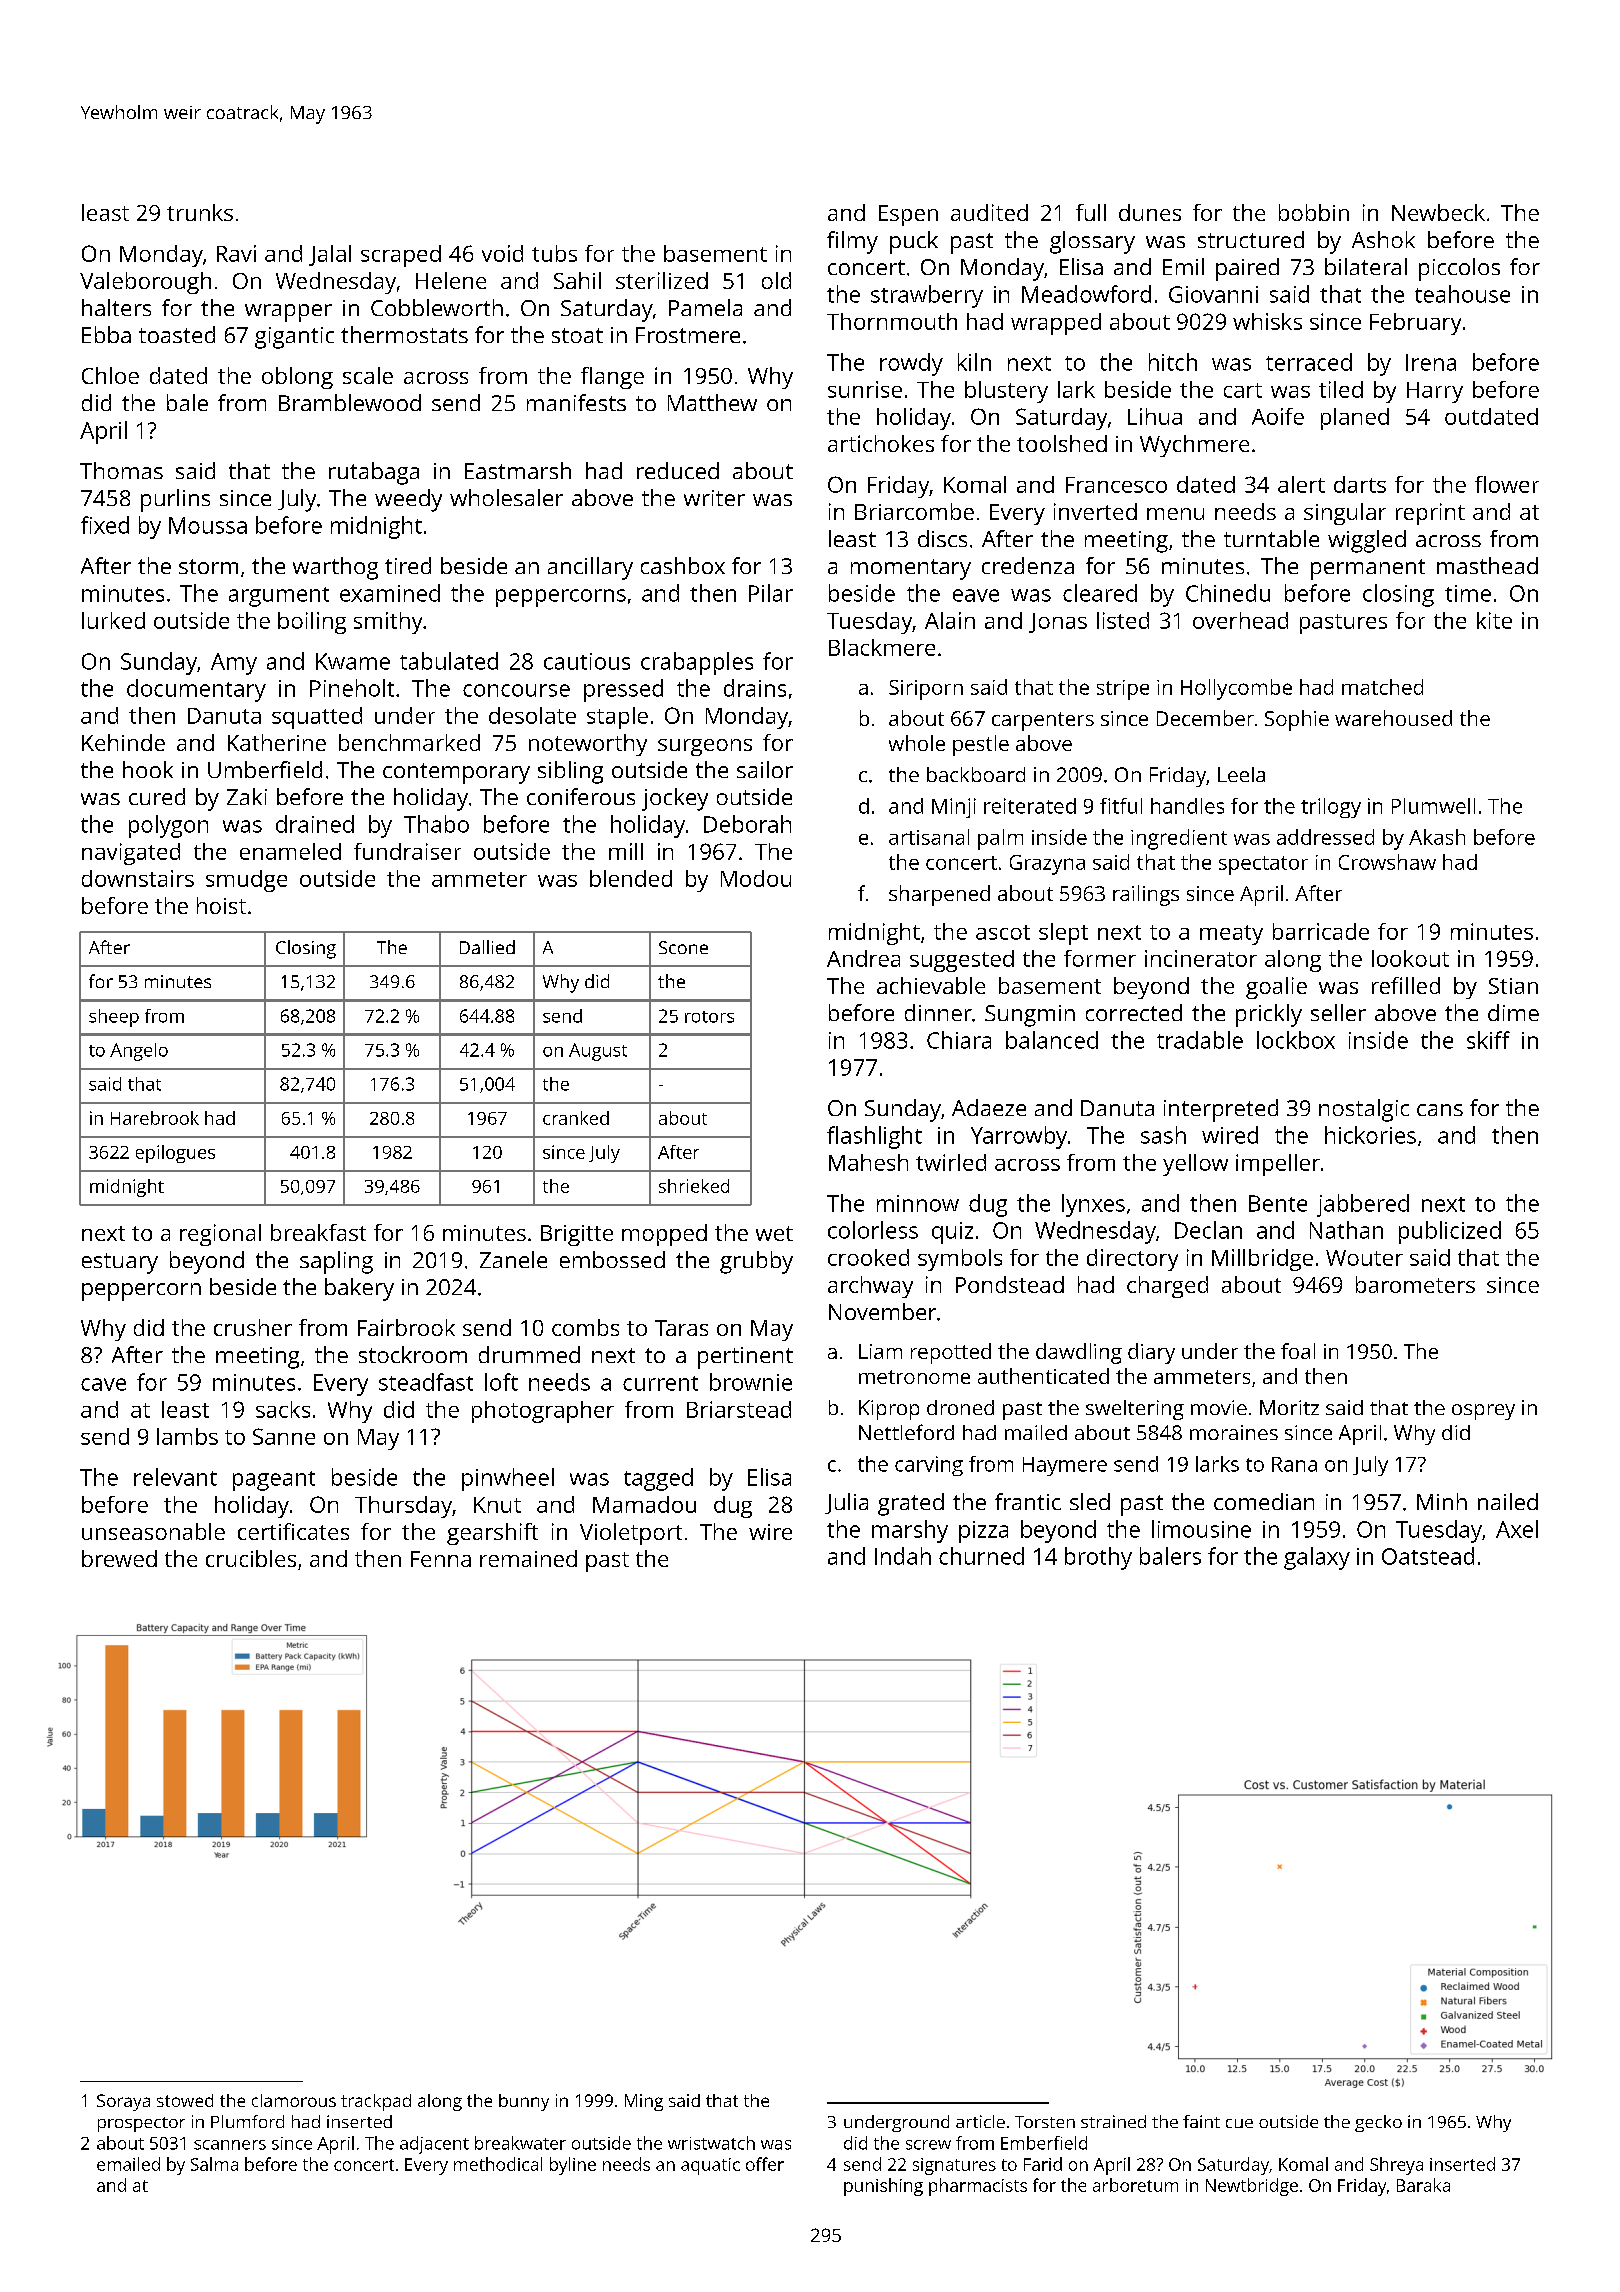  I want to click on Jalal, so click(330, 255).
